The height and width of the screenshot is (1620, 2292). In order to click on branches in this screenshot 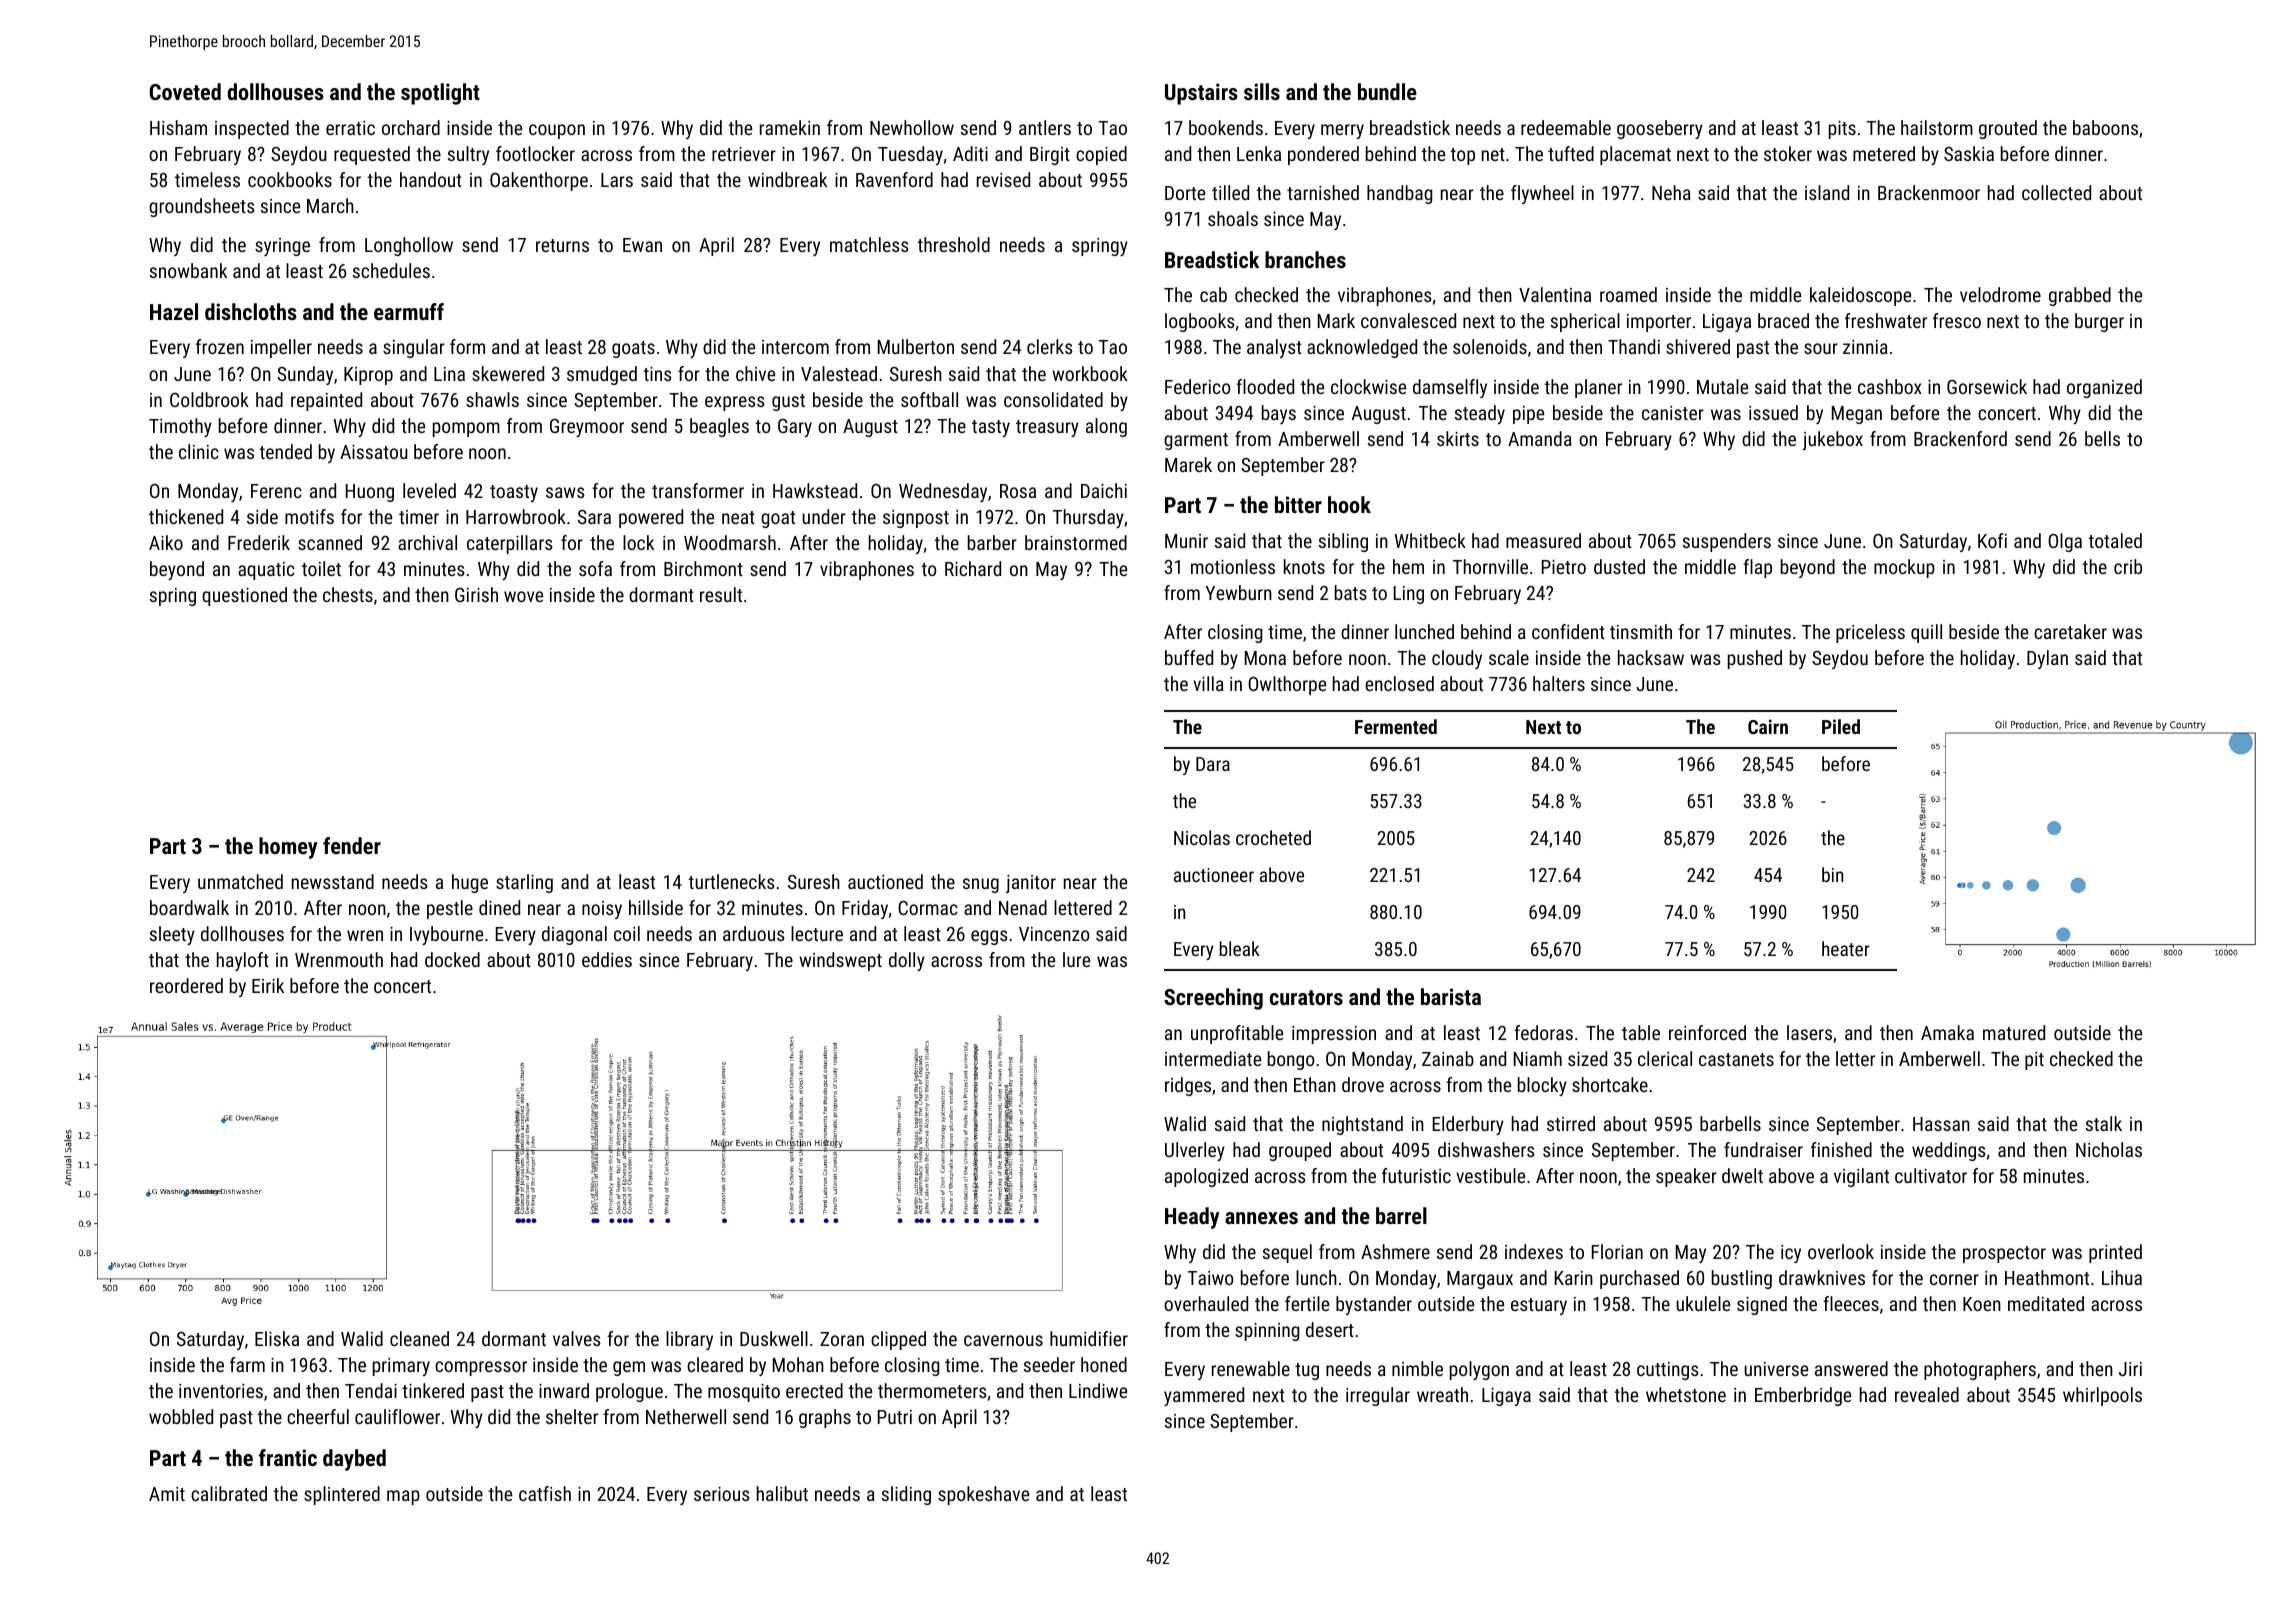, I will do `click(1305, 259)`.
